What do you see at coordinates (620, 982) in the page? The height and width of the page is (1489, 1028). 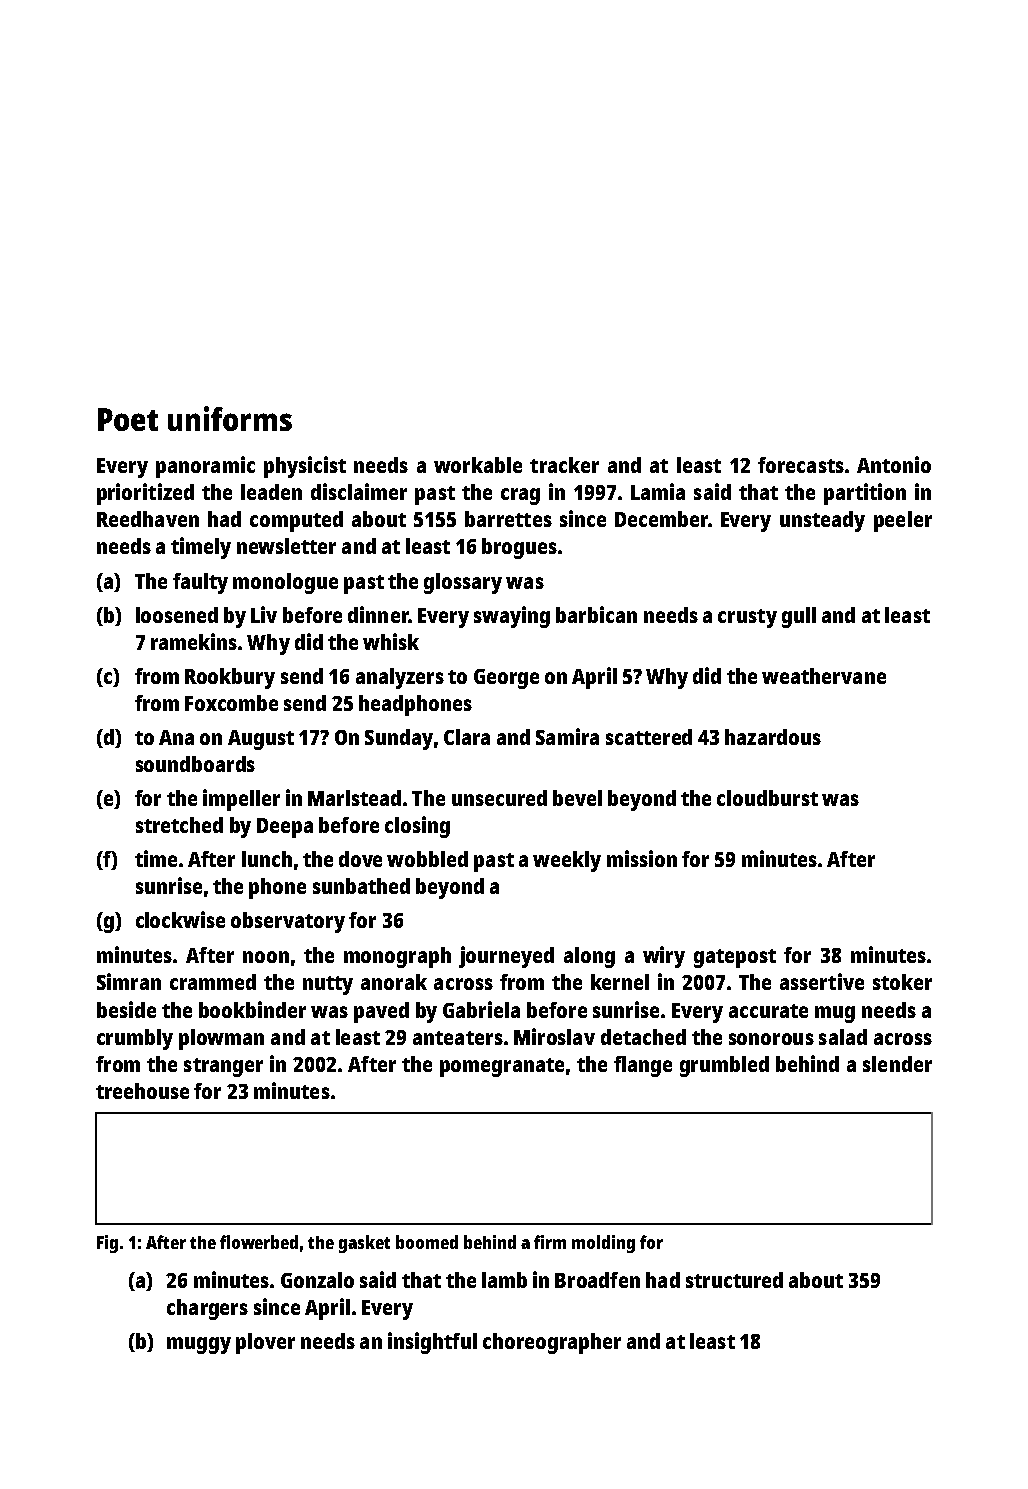 I see `kernel` at bounding box center [620, 982].
